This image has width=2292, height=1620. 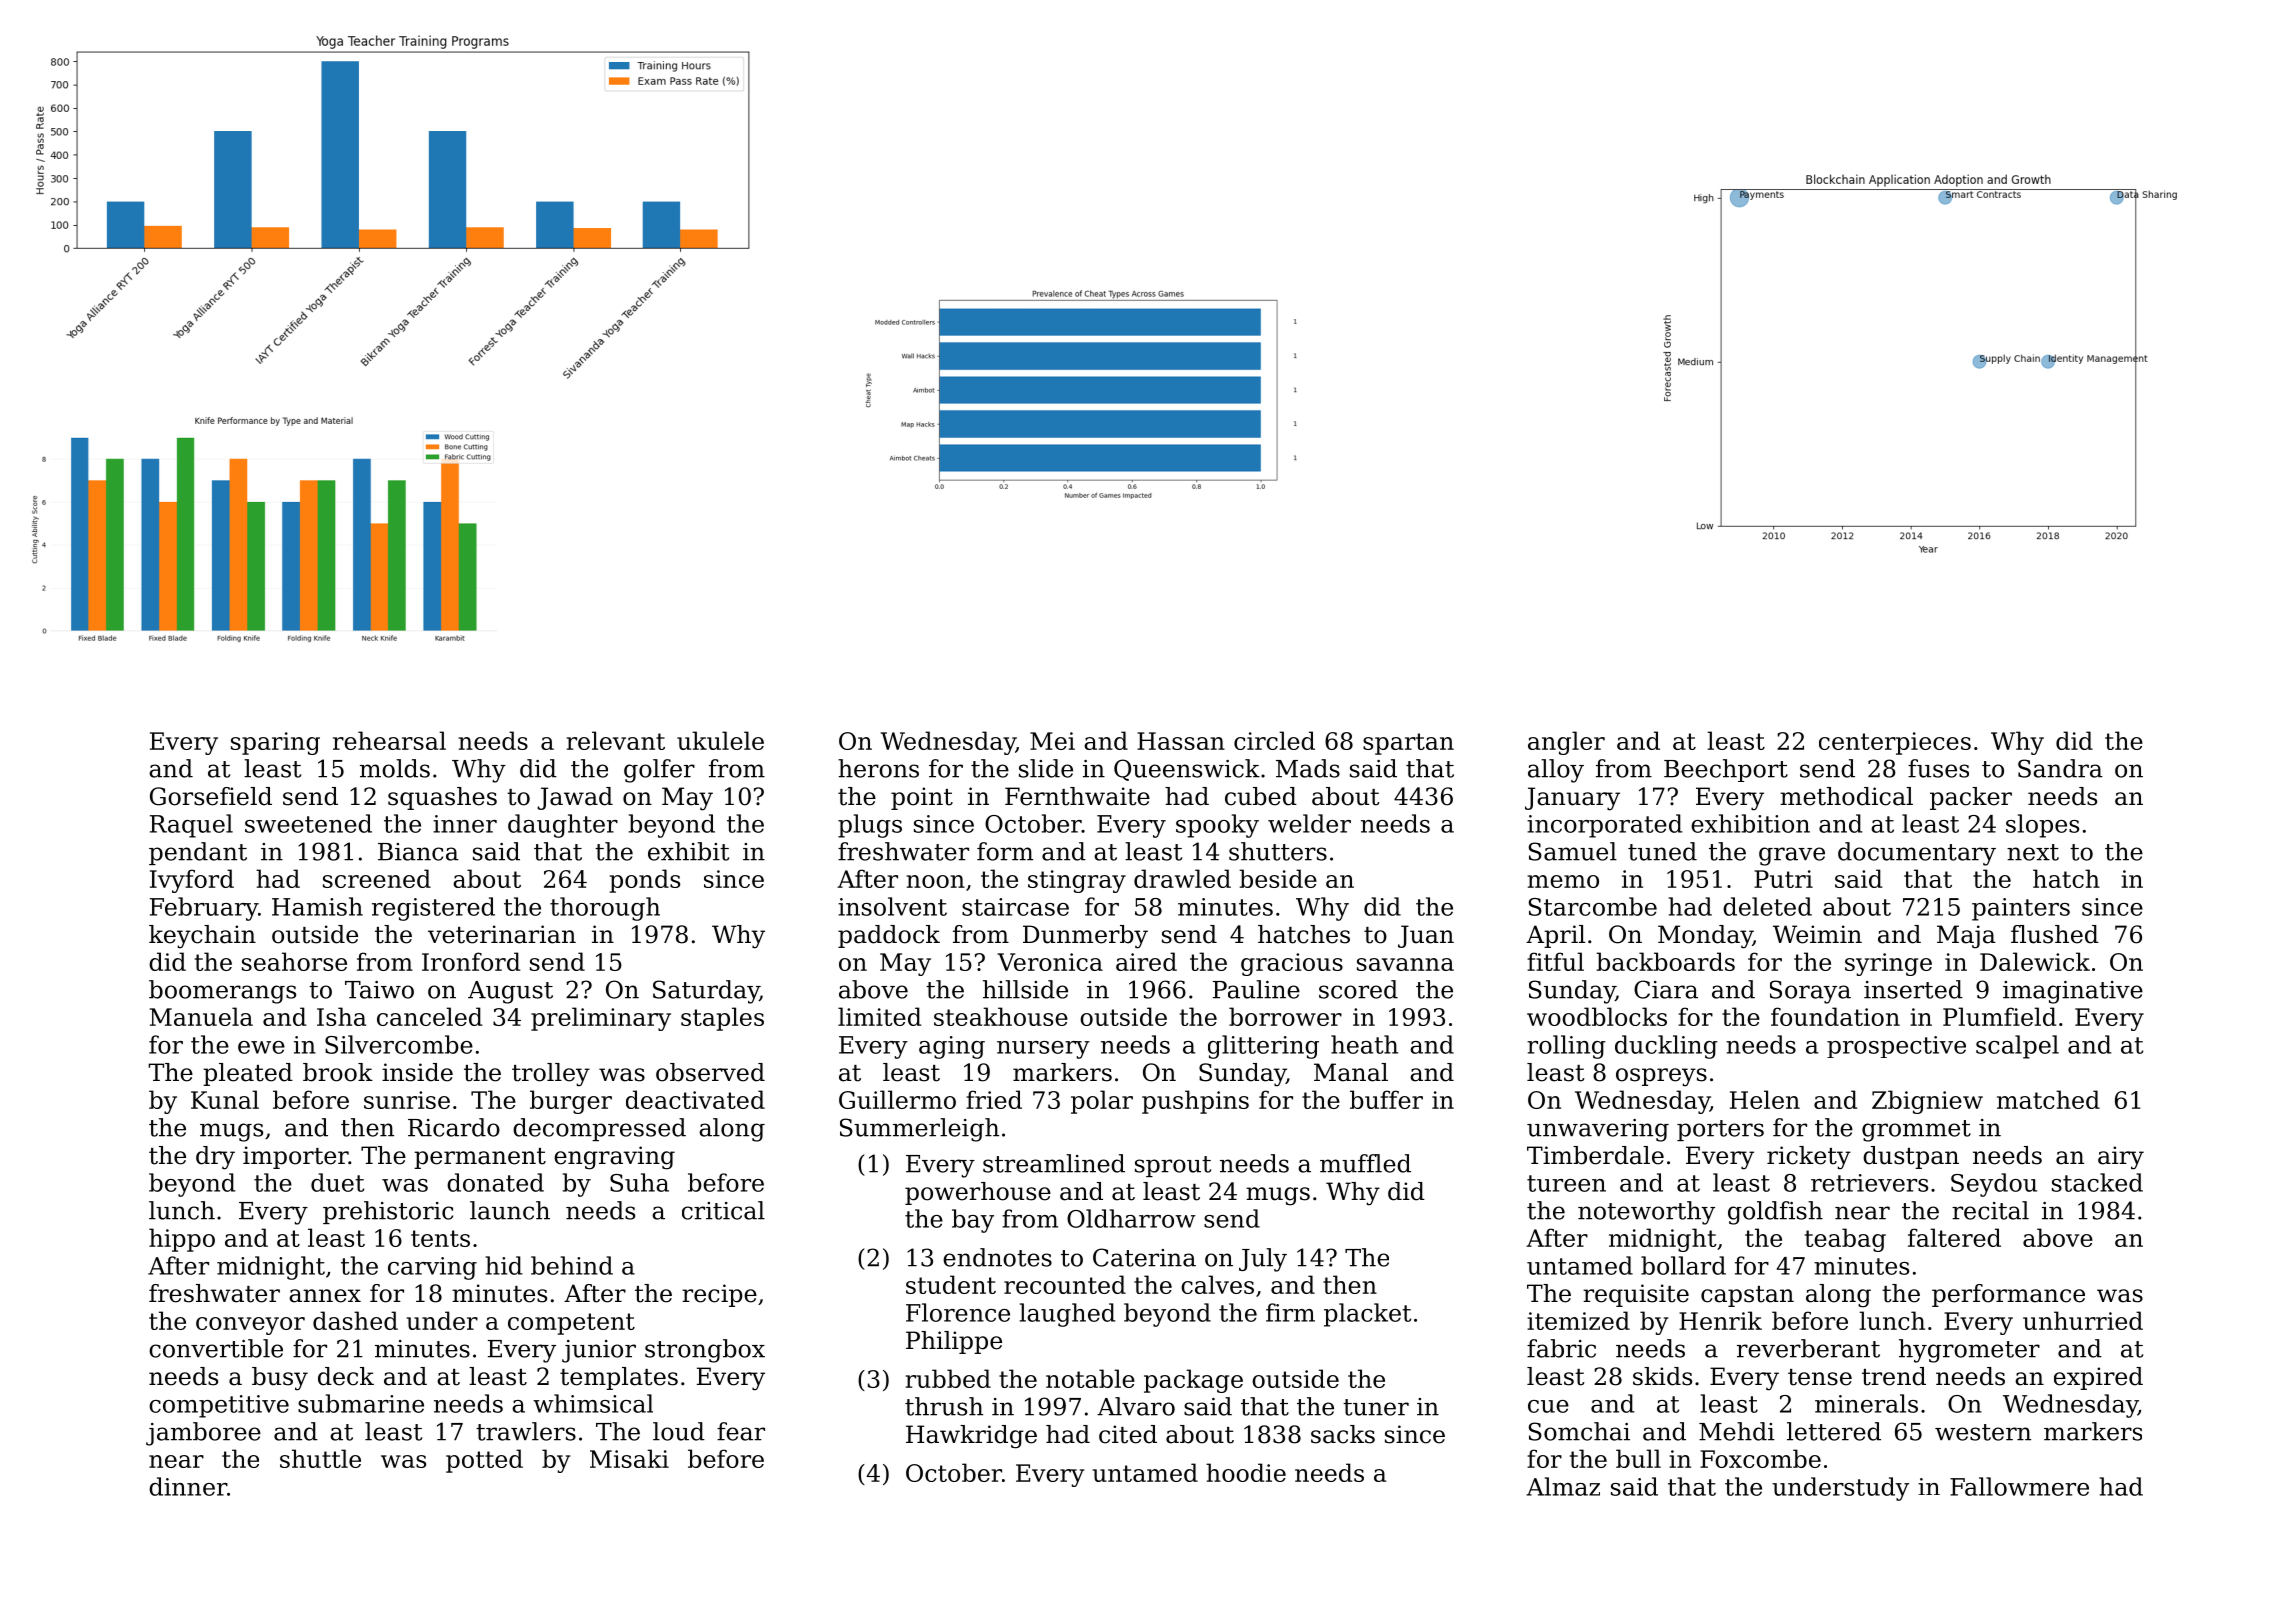 What do you see at coordinates (1085, 937) in the image?
I see `Dunmerby` at bounding box center [1085, 937].
